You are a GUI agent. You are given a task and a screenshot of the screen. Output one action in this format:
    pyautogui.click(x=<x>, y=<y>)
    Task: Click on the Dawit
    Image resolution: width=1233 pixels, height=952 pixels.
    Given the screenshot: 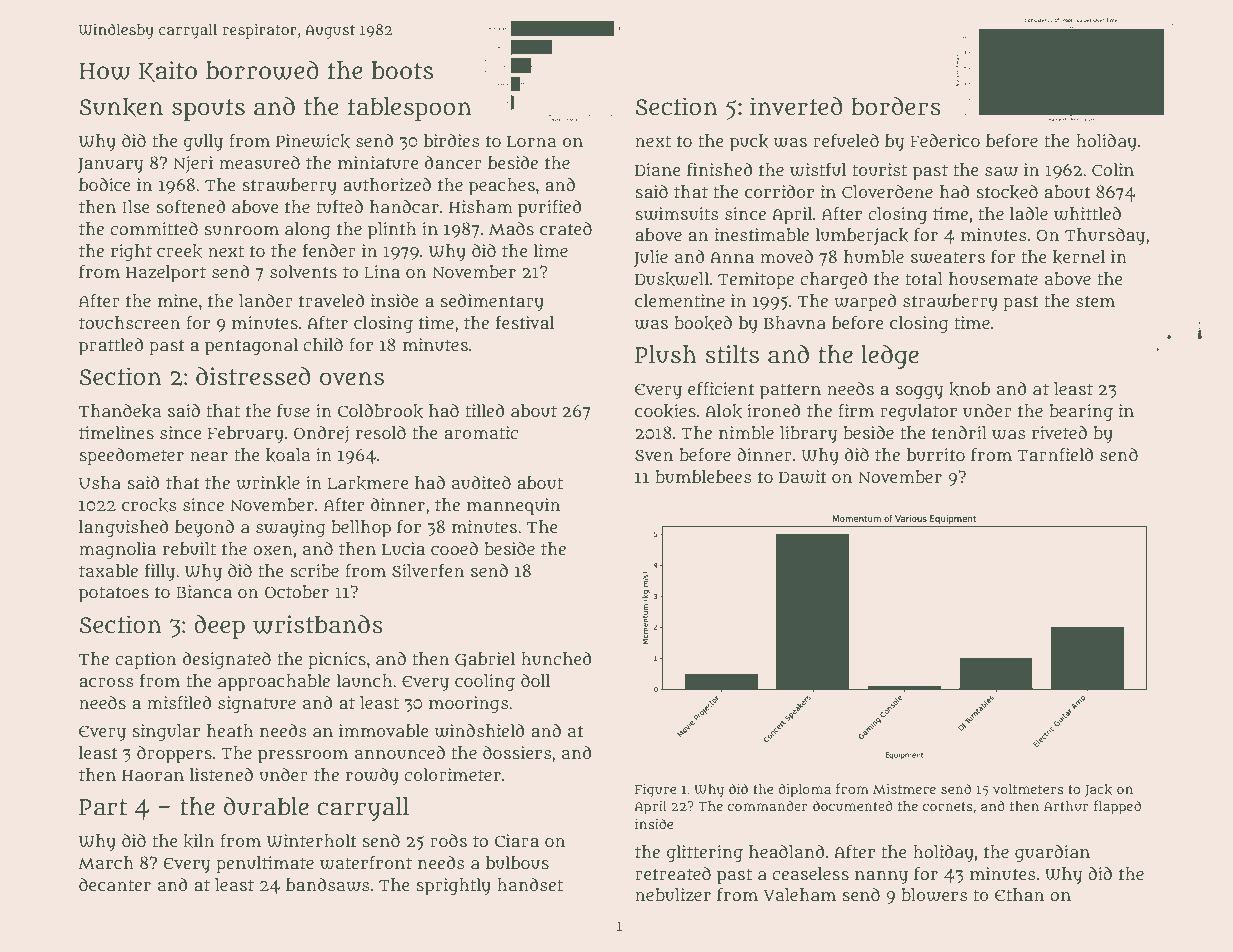 What is the action you would take?
    pyautogui.click(x=803, y=477)
